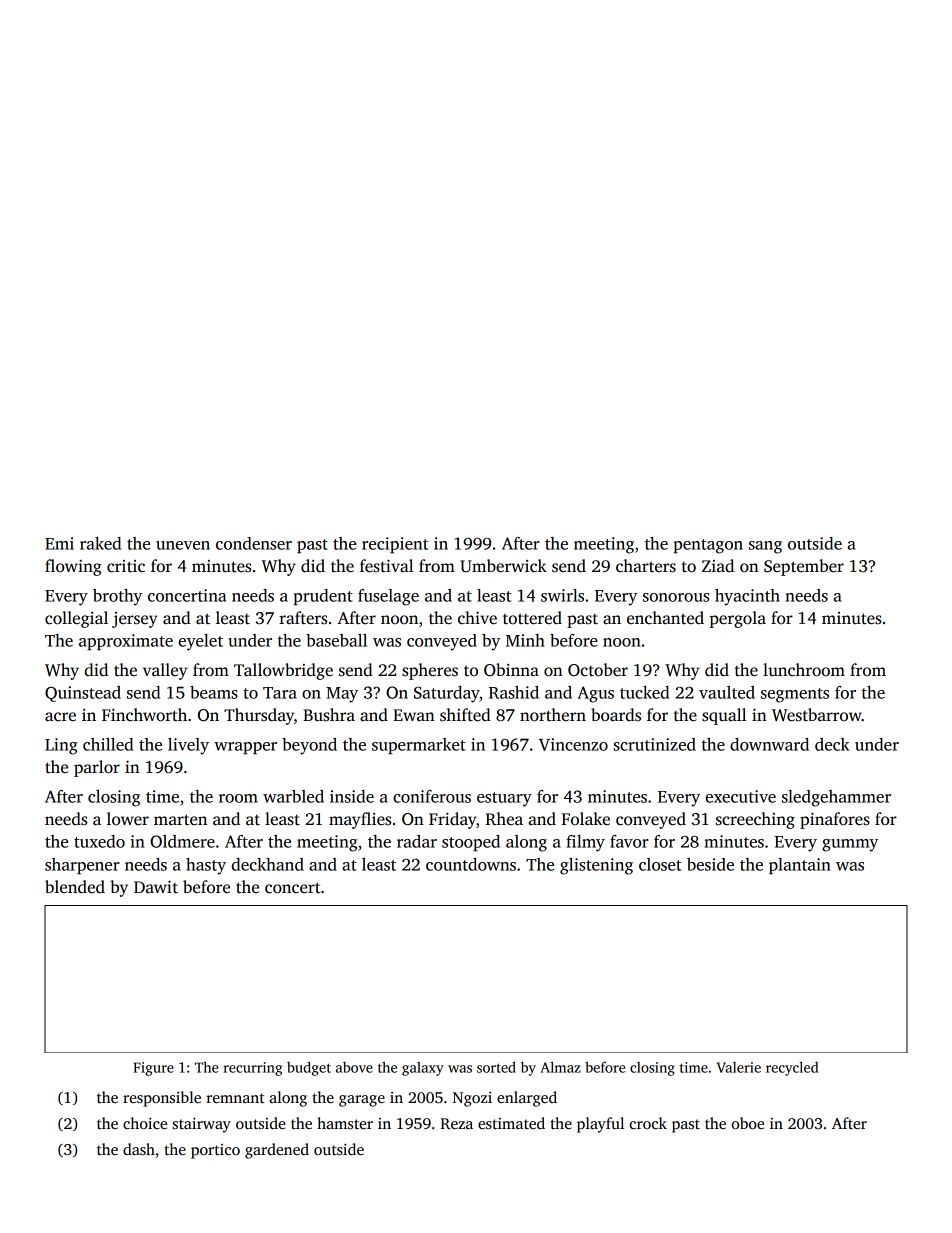 The height and width of the screenshot is (1233, 952). I want to click on critic, so click(126, 566).
